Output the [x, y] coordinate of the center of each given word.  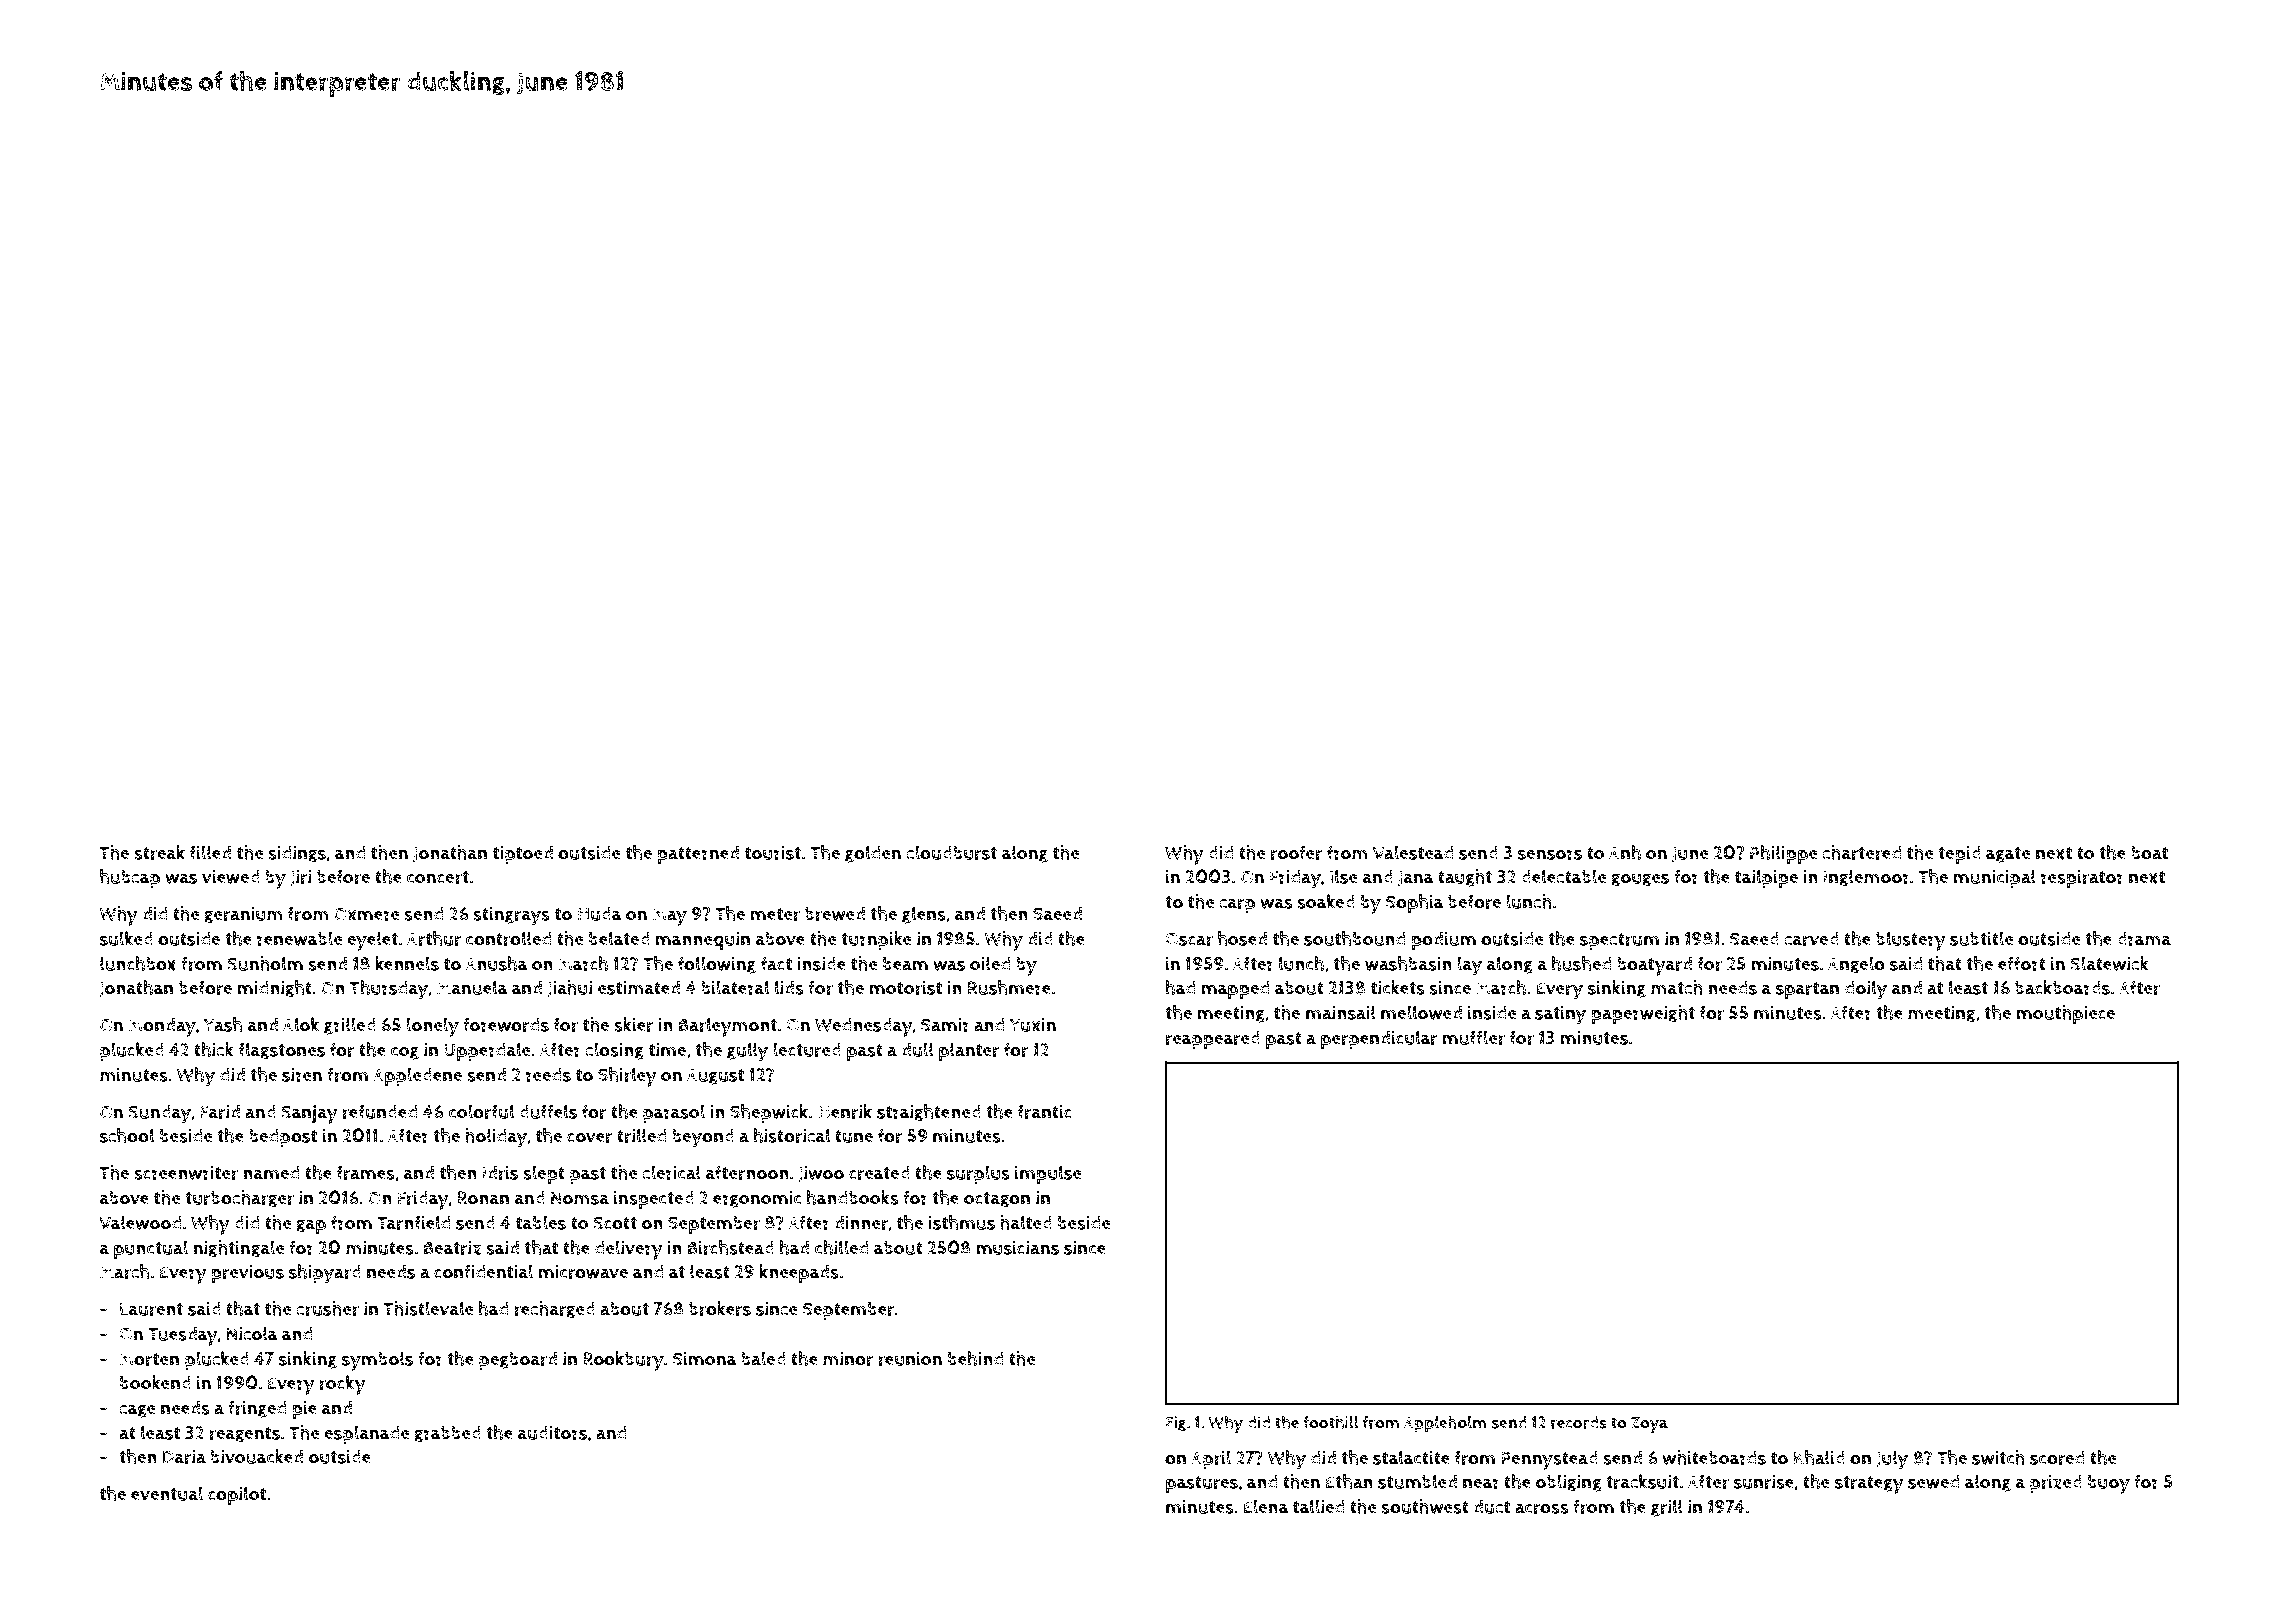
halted [1026, 1222]
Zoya [1649, 1425]
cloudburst [951, 852]
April [1211, 1459]
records [1579, 1422]
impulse [1048, 1174]
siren [302, 1075]
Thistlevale [428, 1308]
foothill [1331, 1422]
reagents [244, 1435]
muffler [1473, 1037]
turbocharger [239, 1199]
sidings [297, 854]
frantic [1044, 1111]
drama [2144, 939]
